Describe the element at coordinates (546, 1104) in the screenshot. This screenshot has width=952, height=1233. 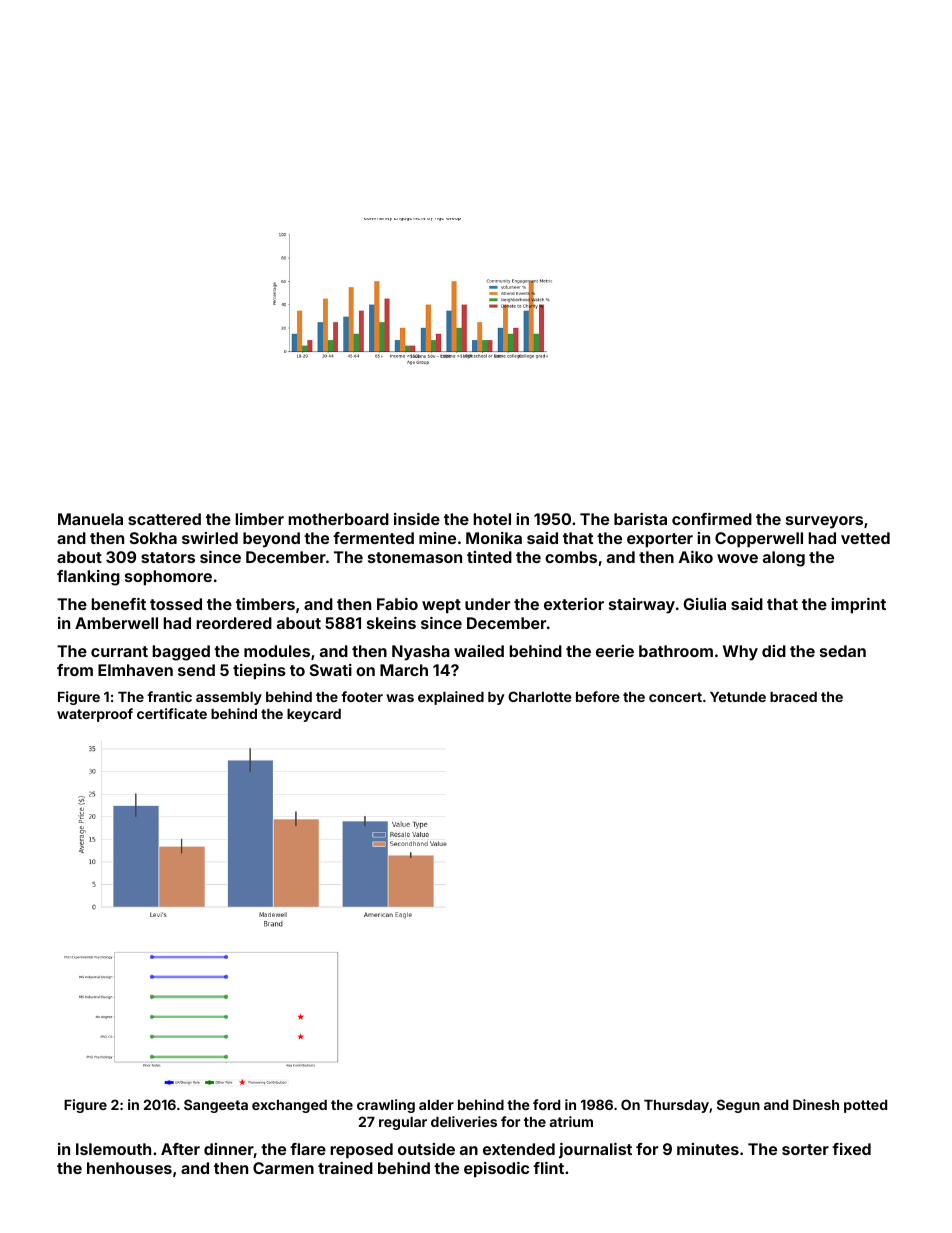
I see `ford` at that location.
